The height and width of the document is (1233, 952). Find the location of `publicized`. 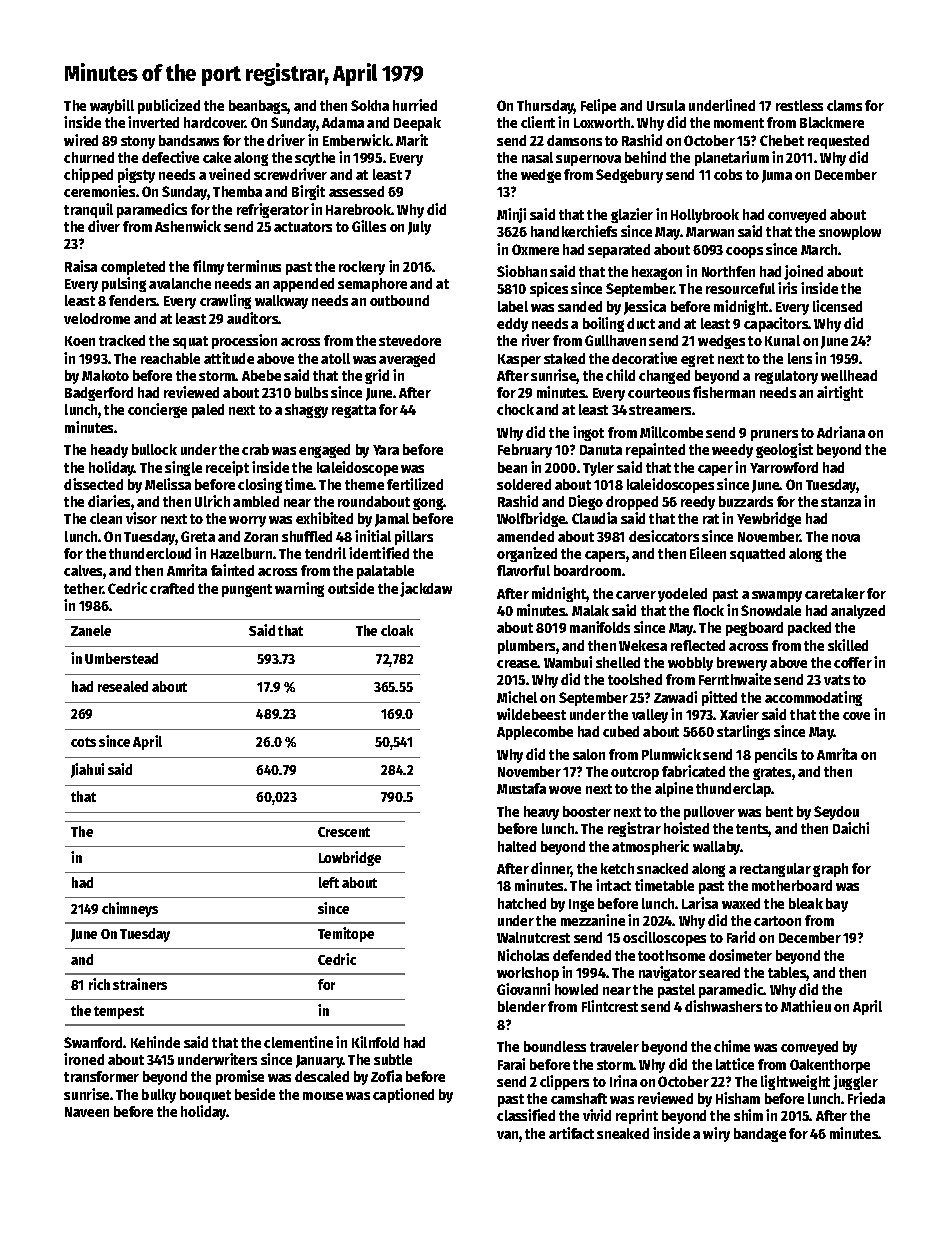

publicized is located at coordinates (169, 106).
